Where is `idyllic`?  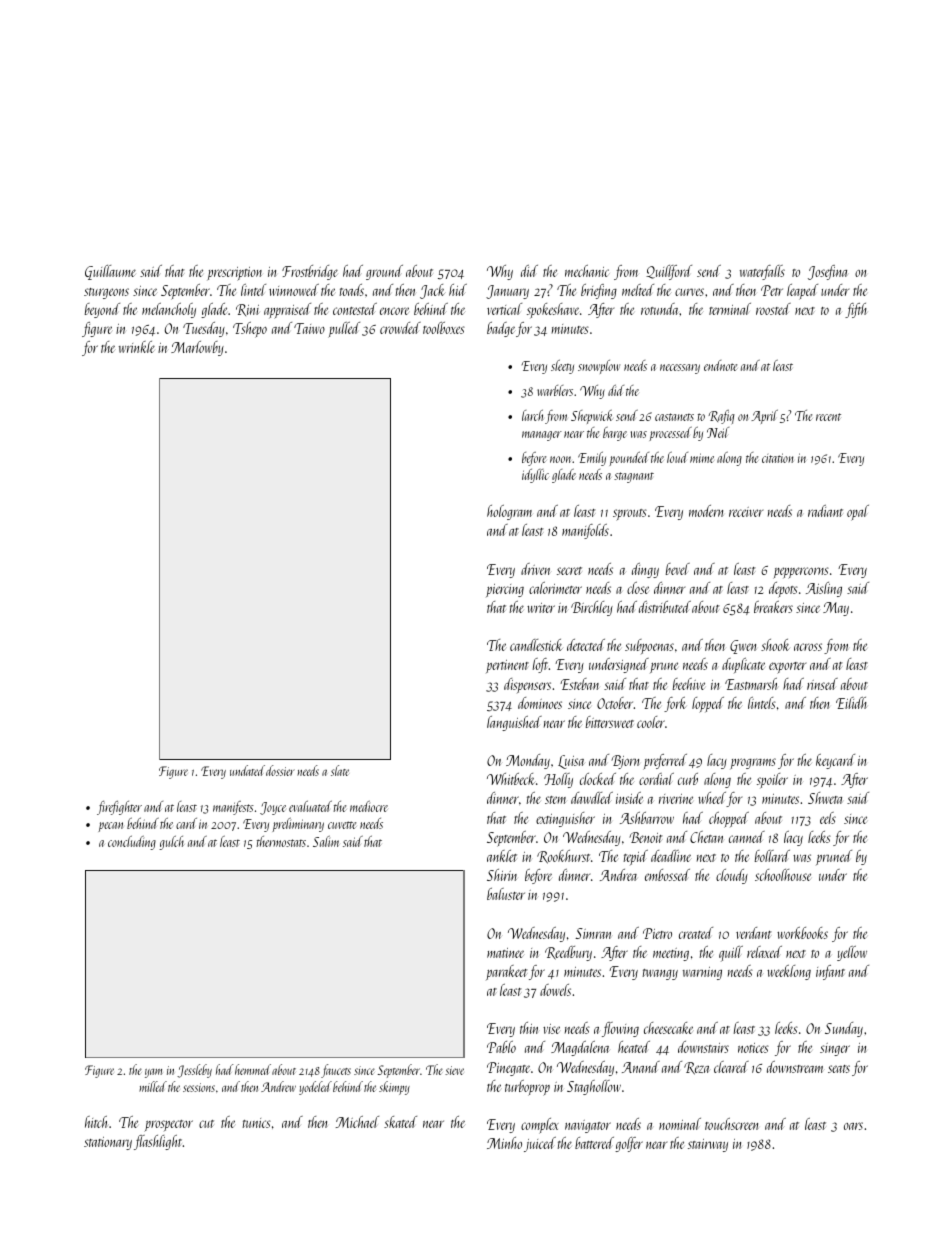
idyllic is located at coordinates (535, 476).
